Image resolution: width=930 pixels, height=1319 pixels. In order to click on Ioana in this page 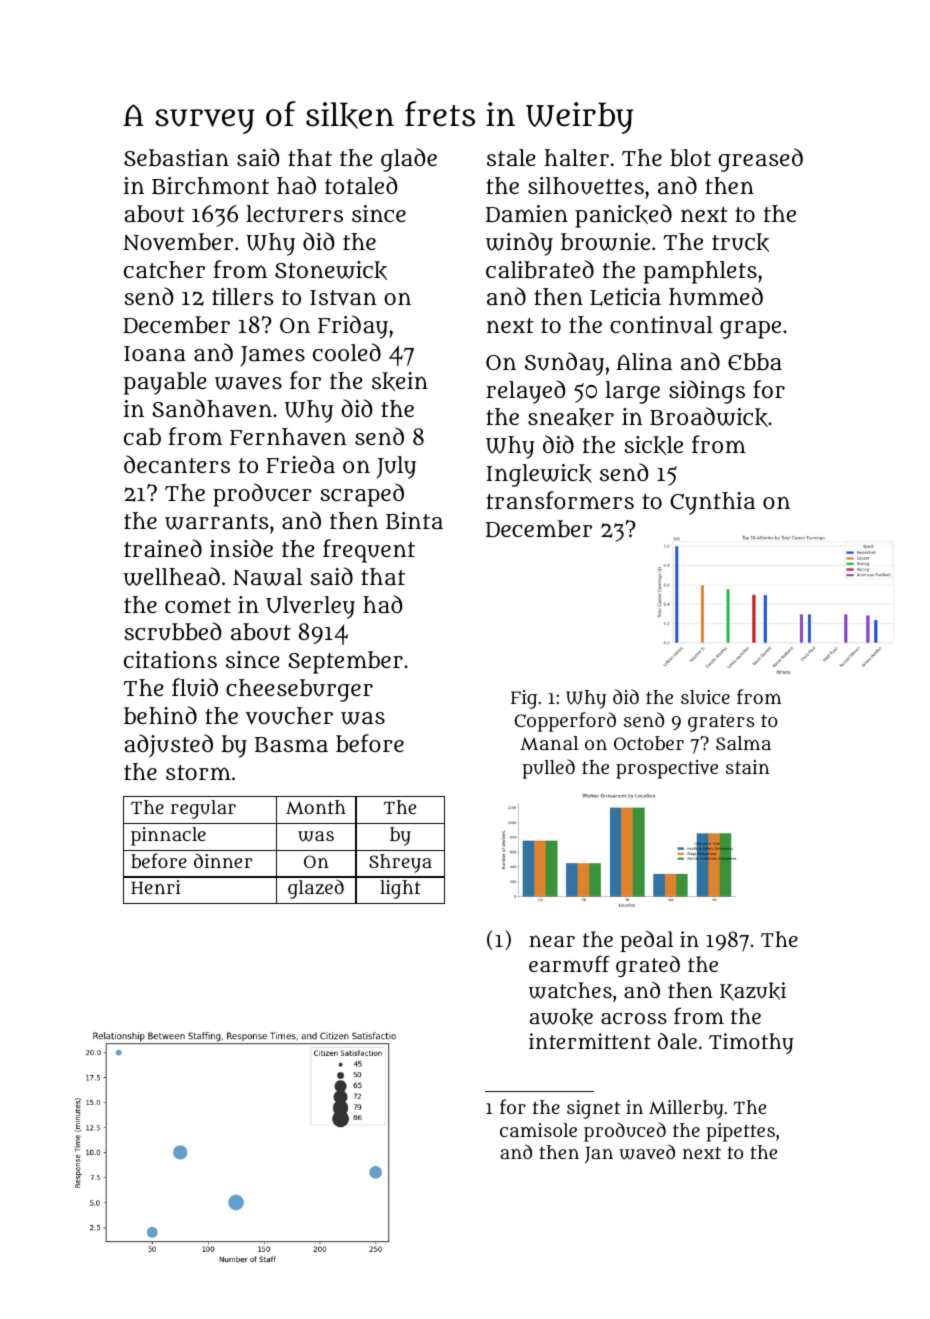, I will do `click(155, 353)`.
